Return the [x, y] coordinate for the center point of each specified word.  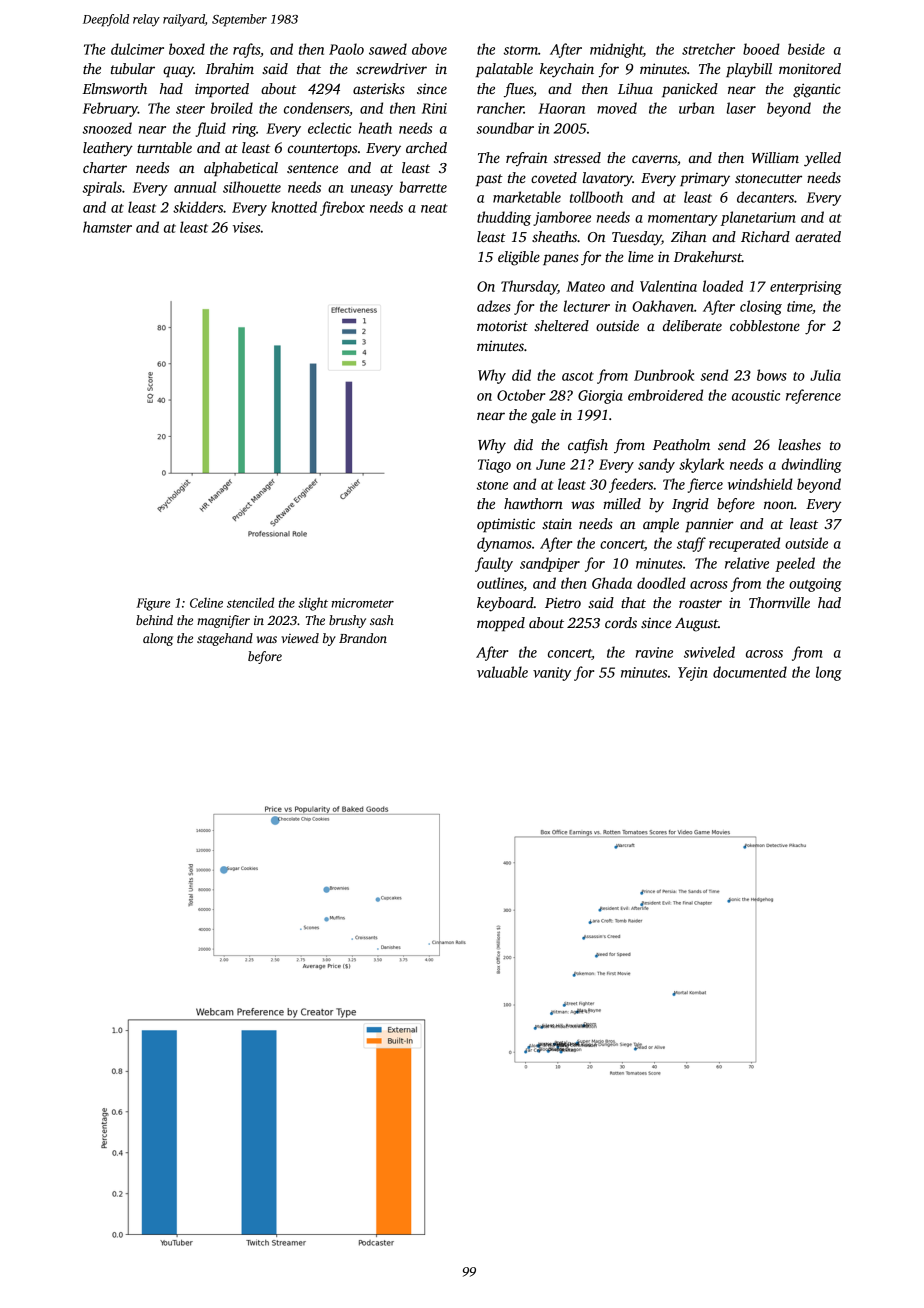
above [429, 49]
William [775, 157]
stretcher [708, 49]
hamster [107, 227]
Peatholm [681, 444]
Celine [206, 602]
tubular [133, 68]
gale [543, 416]
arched [426, 147]
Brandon [363, 638]
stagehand [225, 639]
